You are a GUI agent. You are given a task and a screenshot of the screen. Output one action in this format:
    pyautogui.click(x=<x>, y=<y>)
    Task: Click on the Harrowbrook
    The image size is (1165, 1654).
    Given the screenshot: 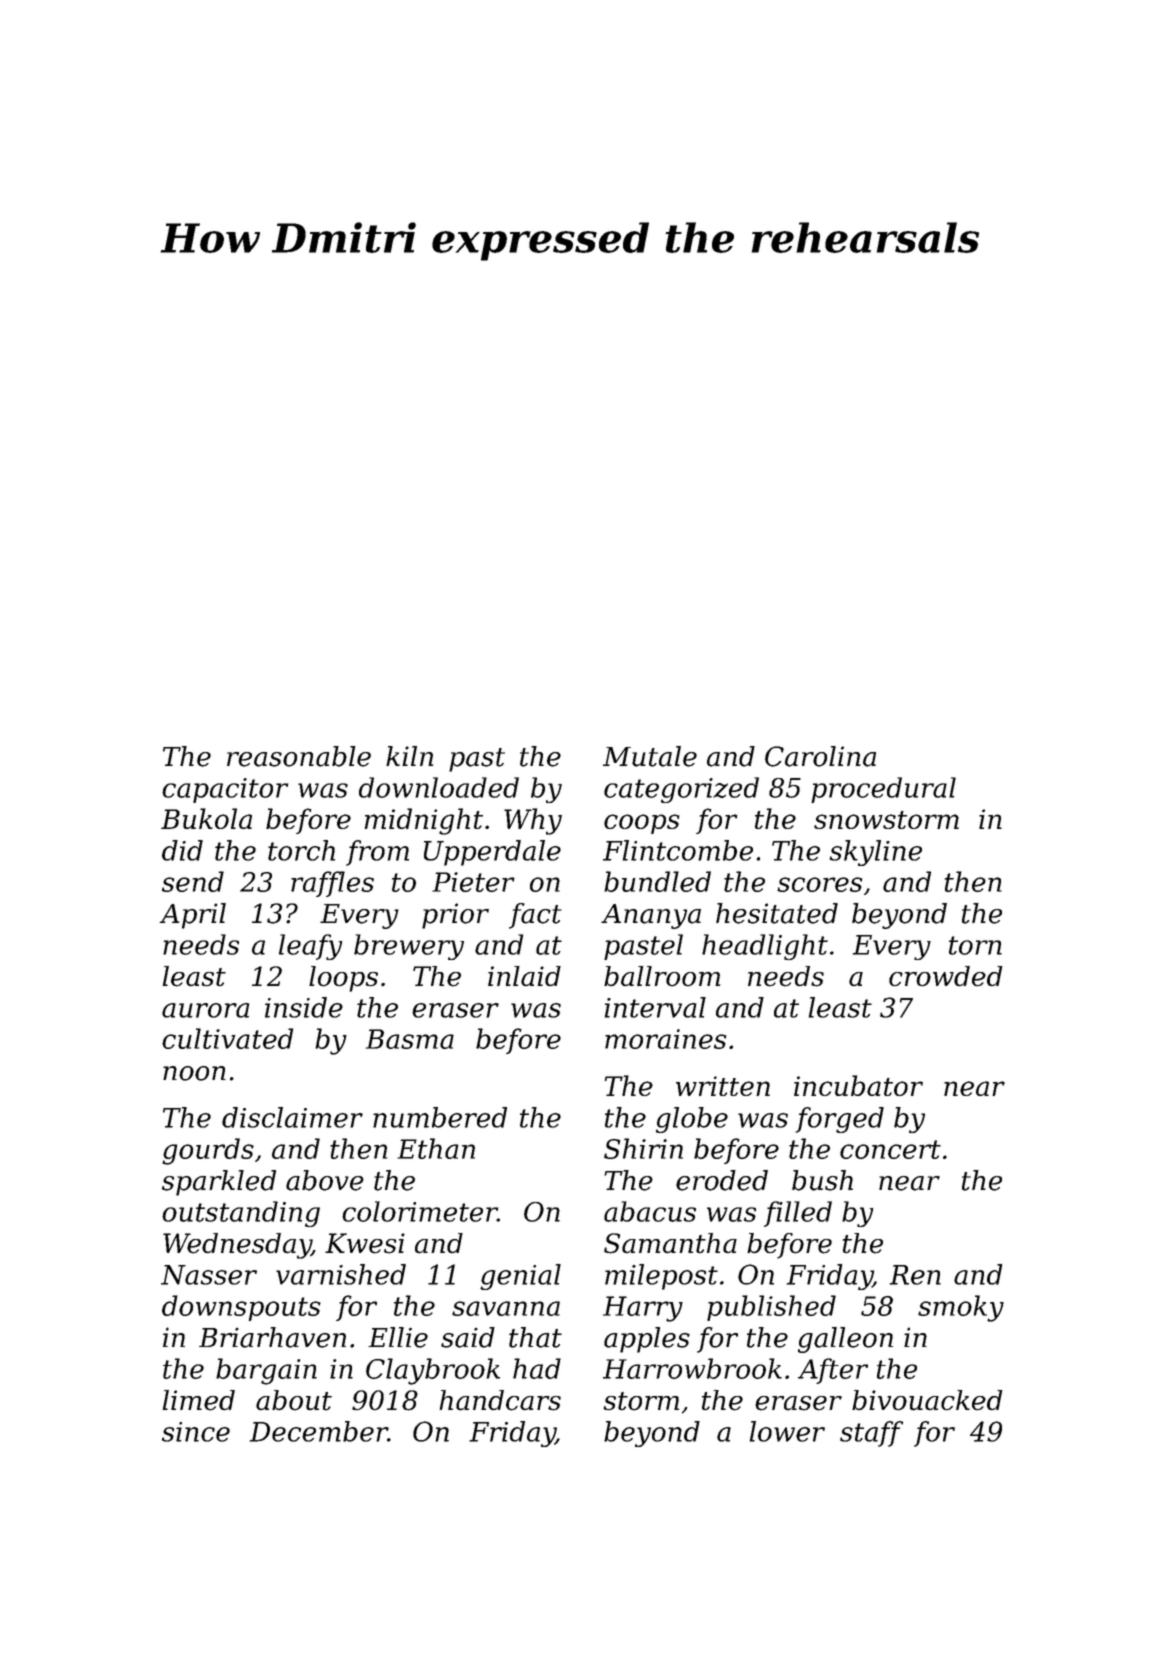 What is the action you would take?
    pyautogui.click(x=692, y=1368)
